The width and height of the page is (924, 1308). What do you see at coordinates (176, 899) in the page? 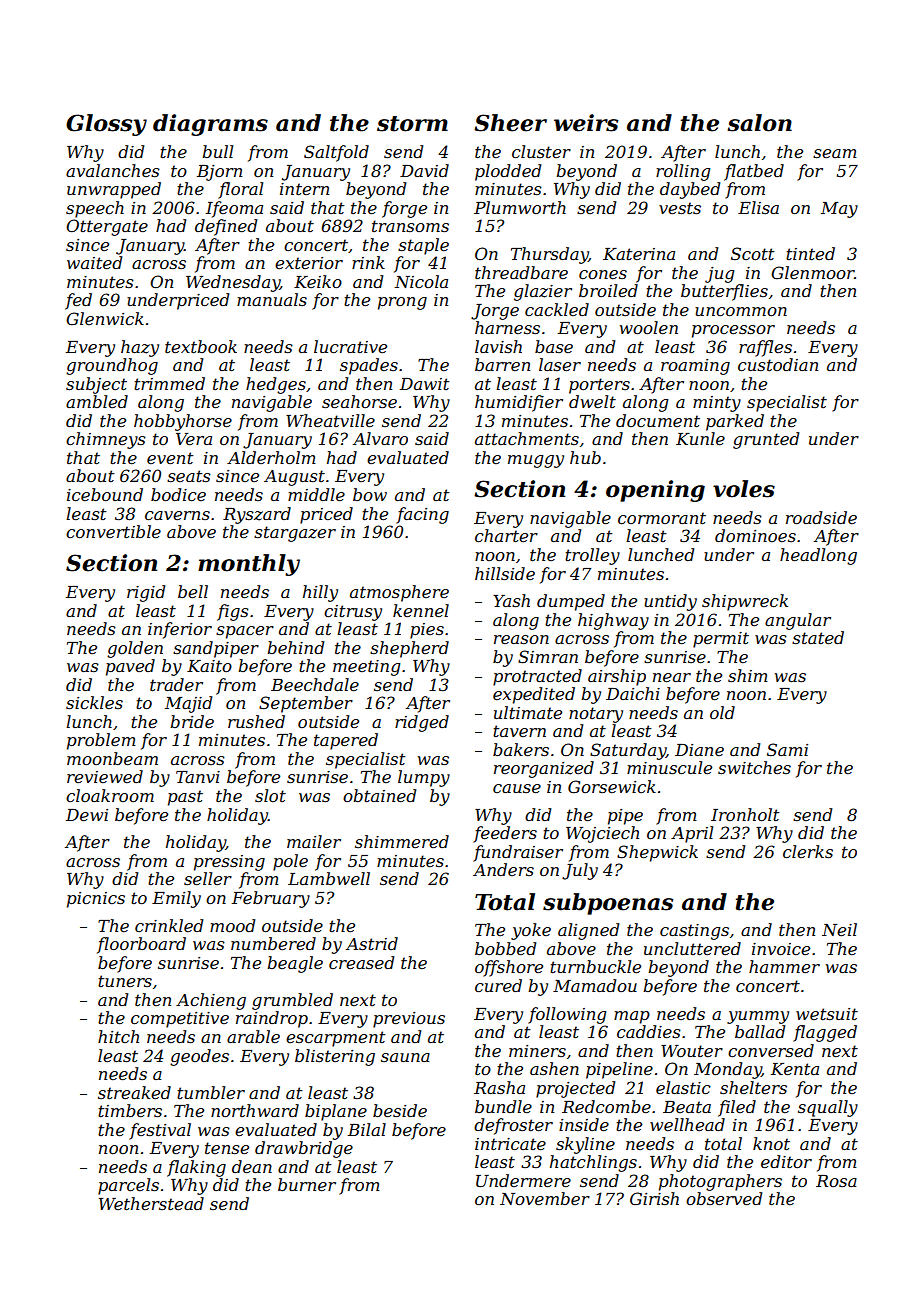
I see `Emily` at bounding box center [176, 899].
